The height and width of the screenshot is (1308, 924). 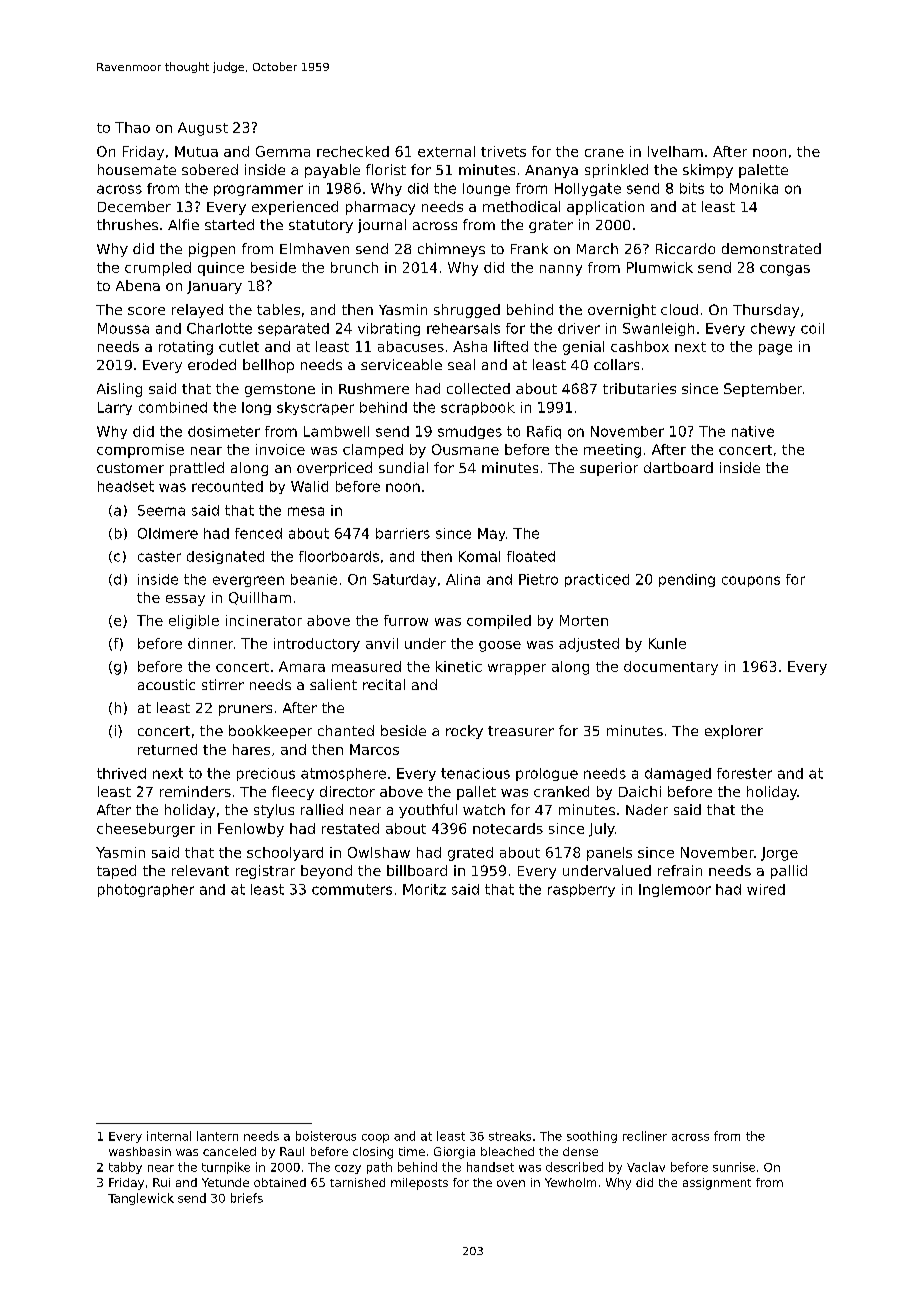 What do you see at coordinates (251, 830) in the screenshot?
I see `Fenlowby` at bounding box center [251, 830].
